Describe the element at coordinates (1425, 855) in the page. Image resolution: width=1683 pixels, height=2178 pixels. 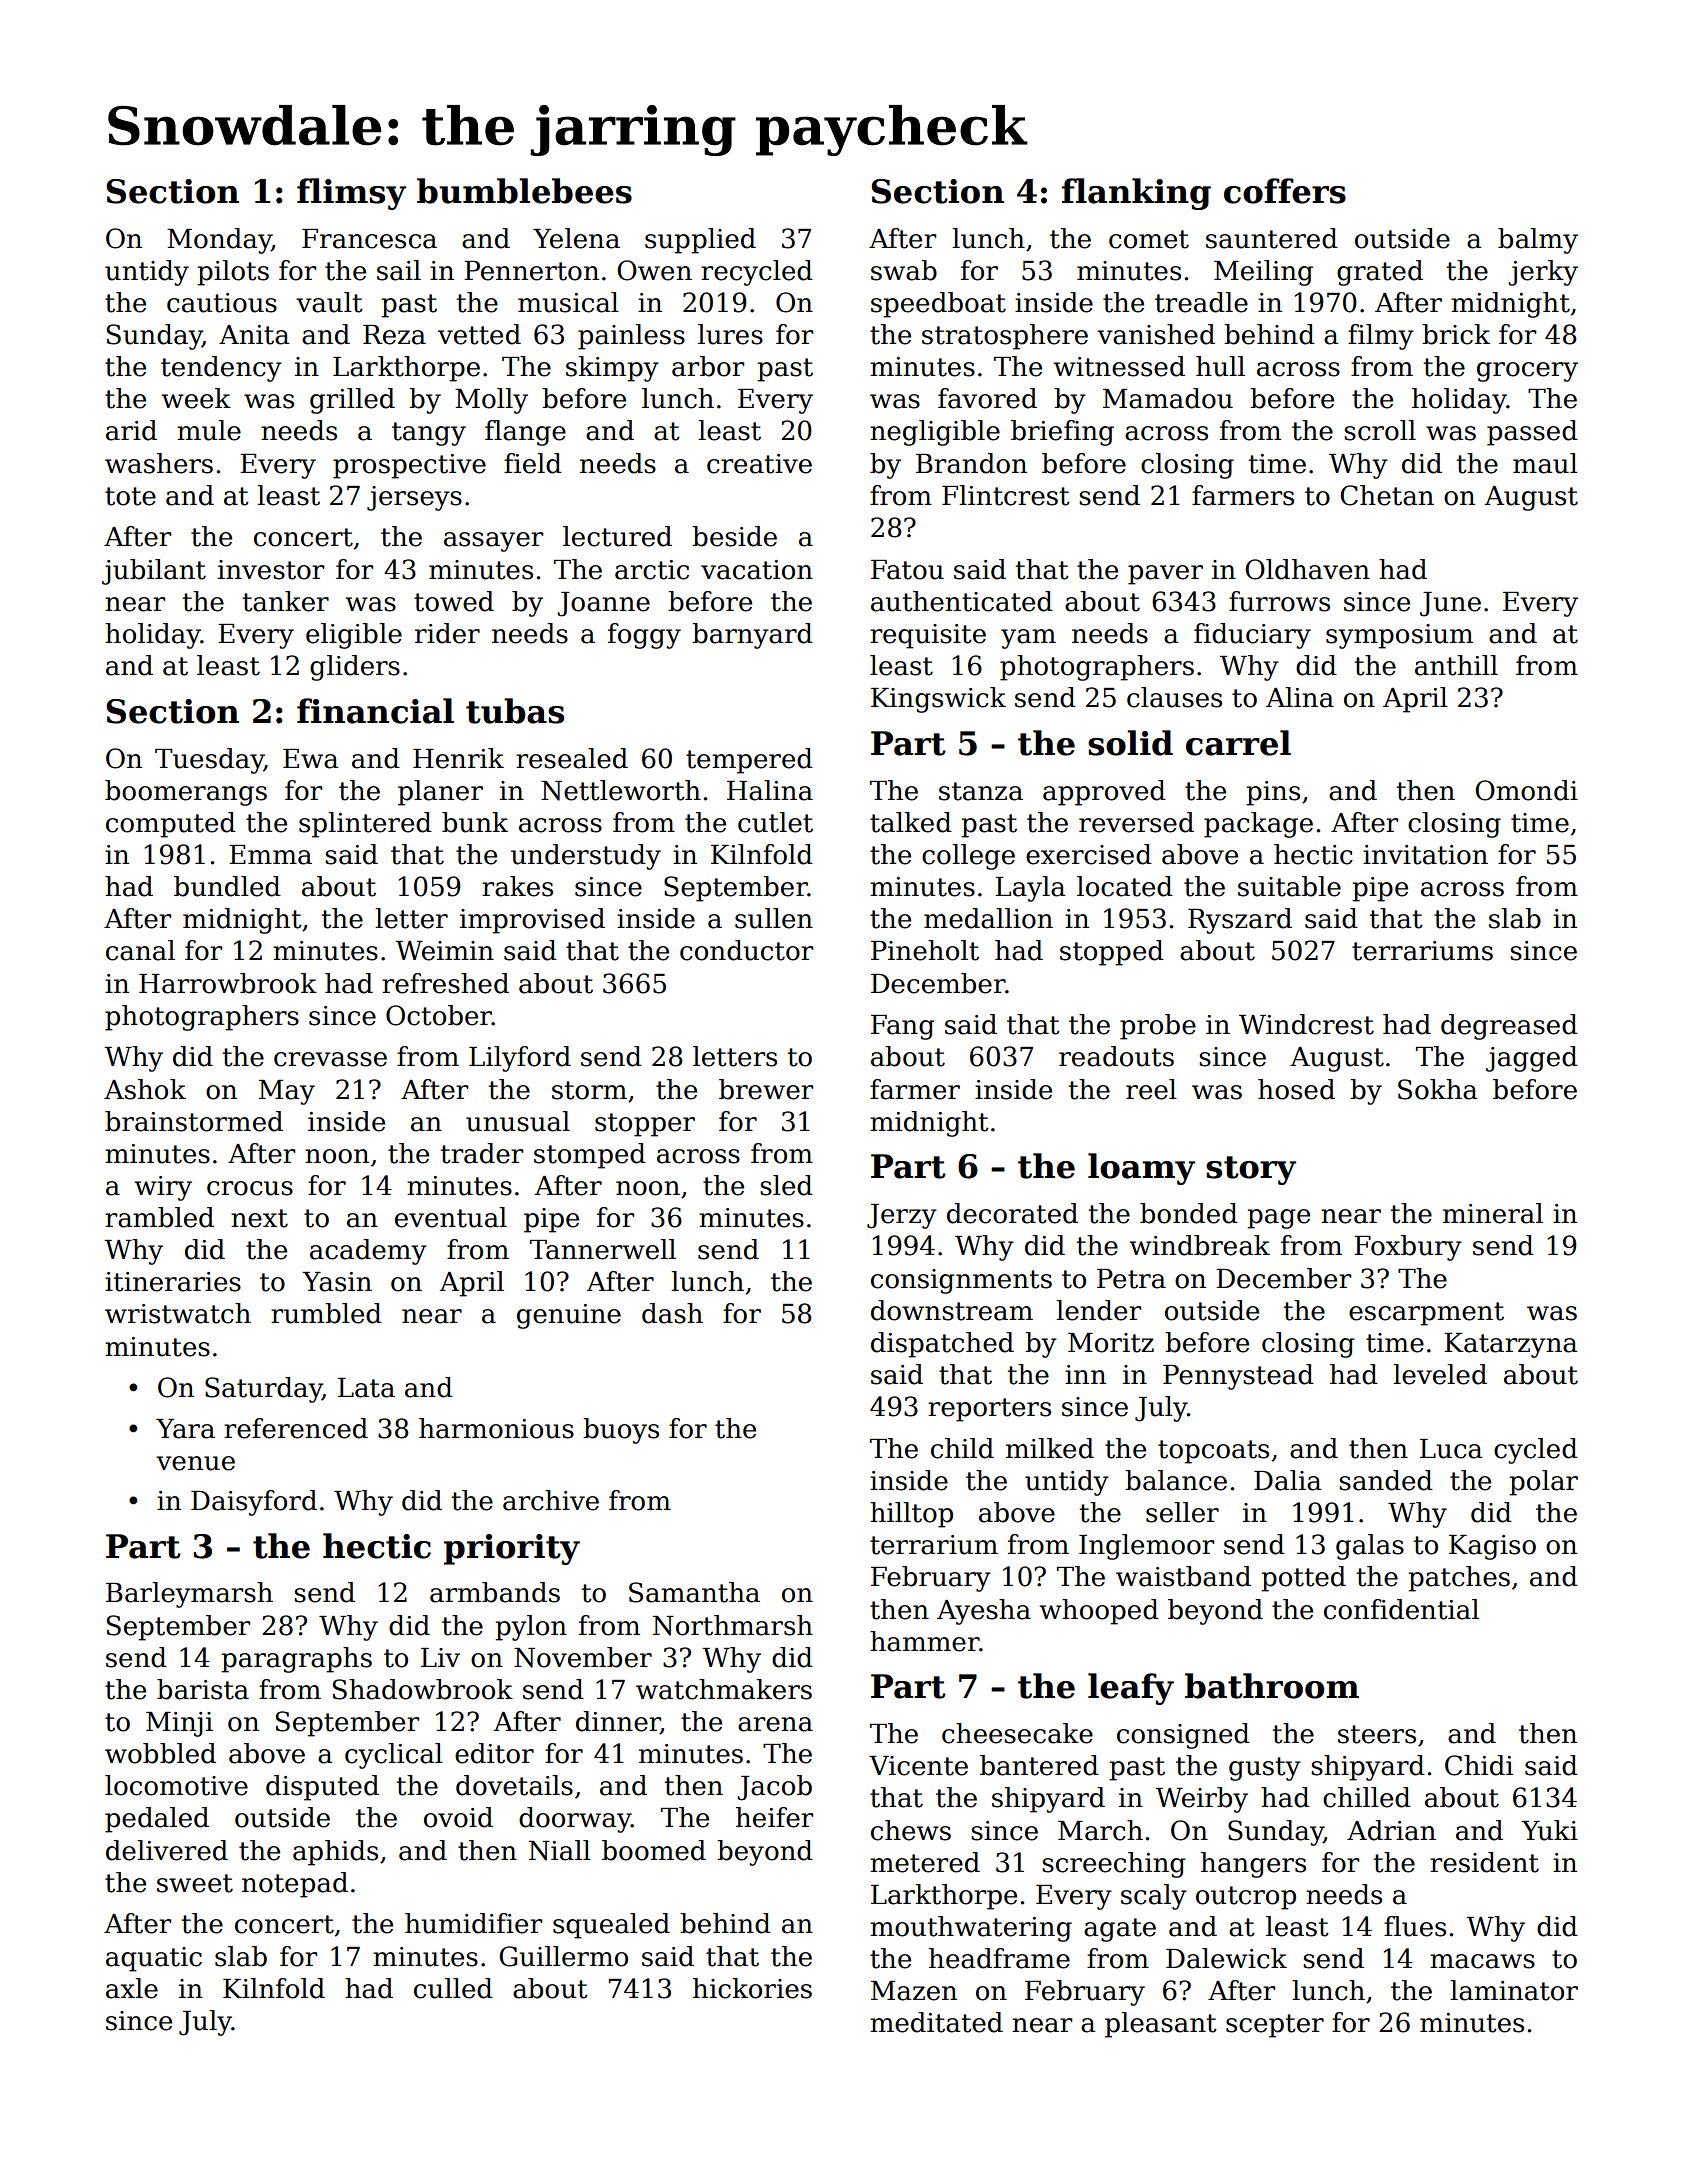
I see `invitation` at that location.
